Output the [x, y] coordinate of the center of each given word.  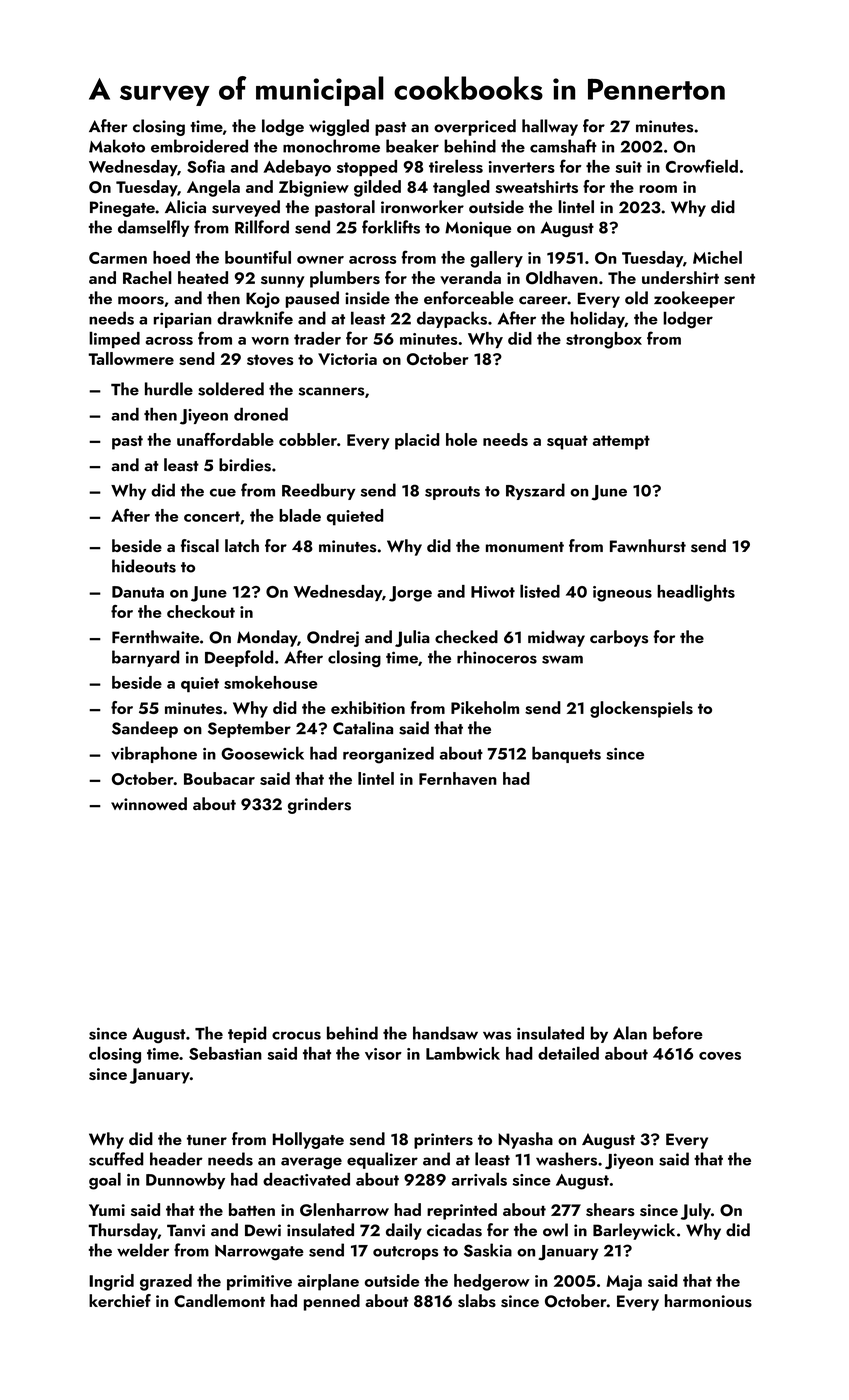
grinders [319, 805]
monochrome [331, 146]
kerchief [120, 1300]
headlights [696, 593]
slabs [477, 1300]
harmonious [708, 1300]
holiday [598, 319]
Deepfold [239, 658]
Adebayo [297, 168]
